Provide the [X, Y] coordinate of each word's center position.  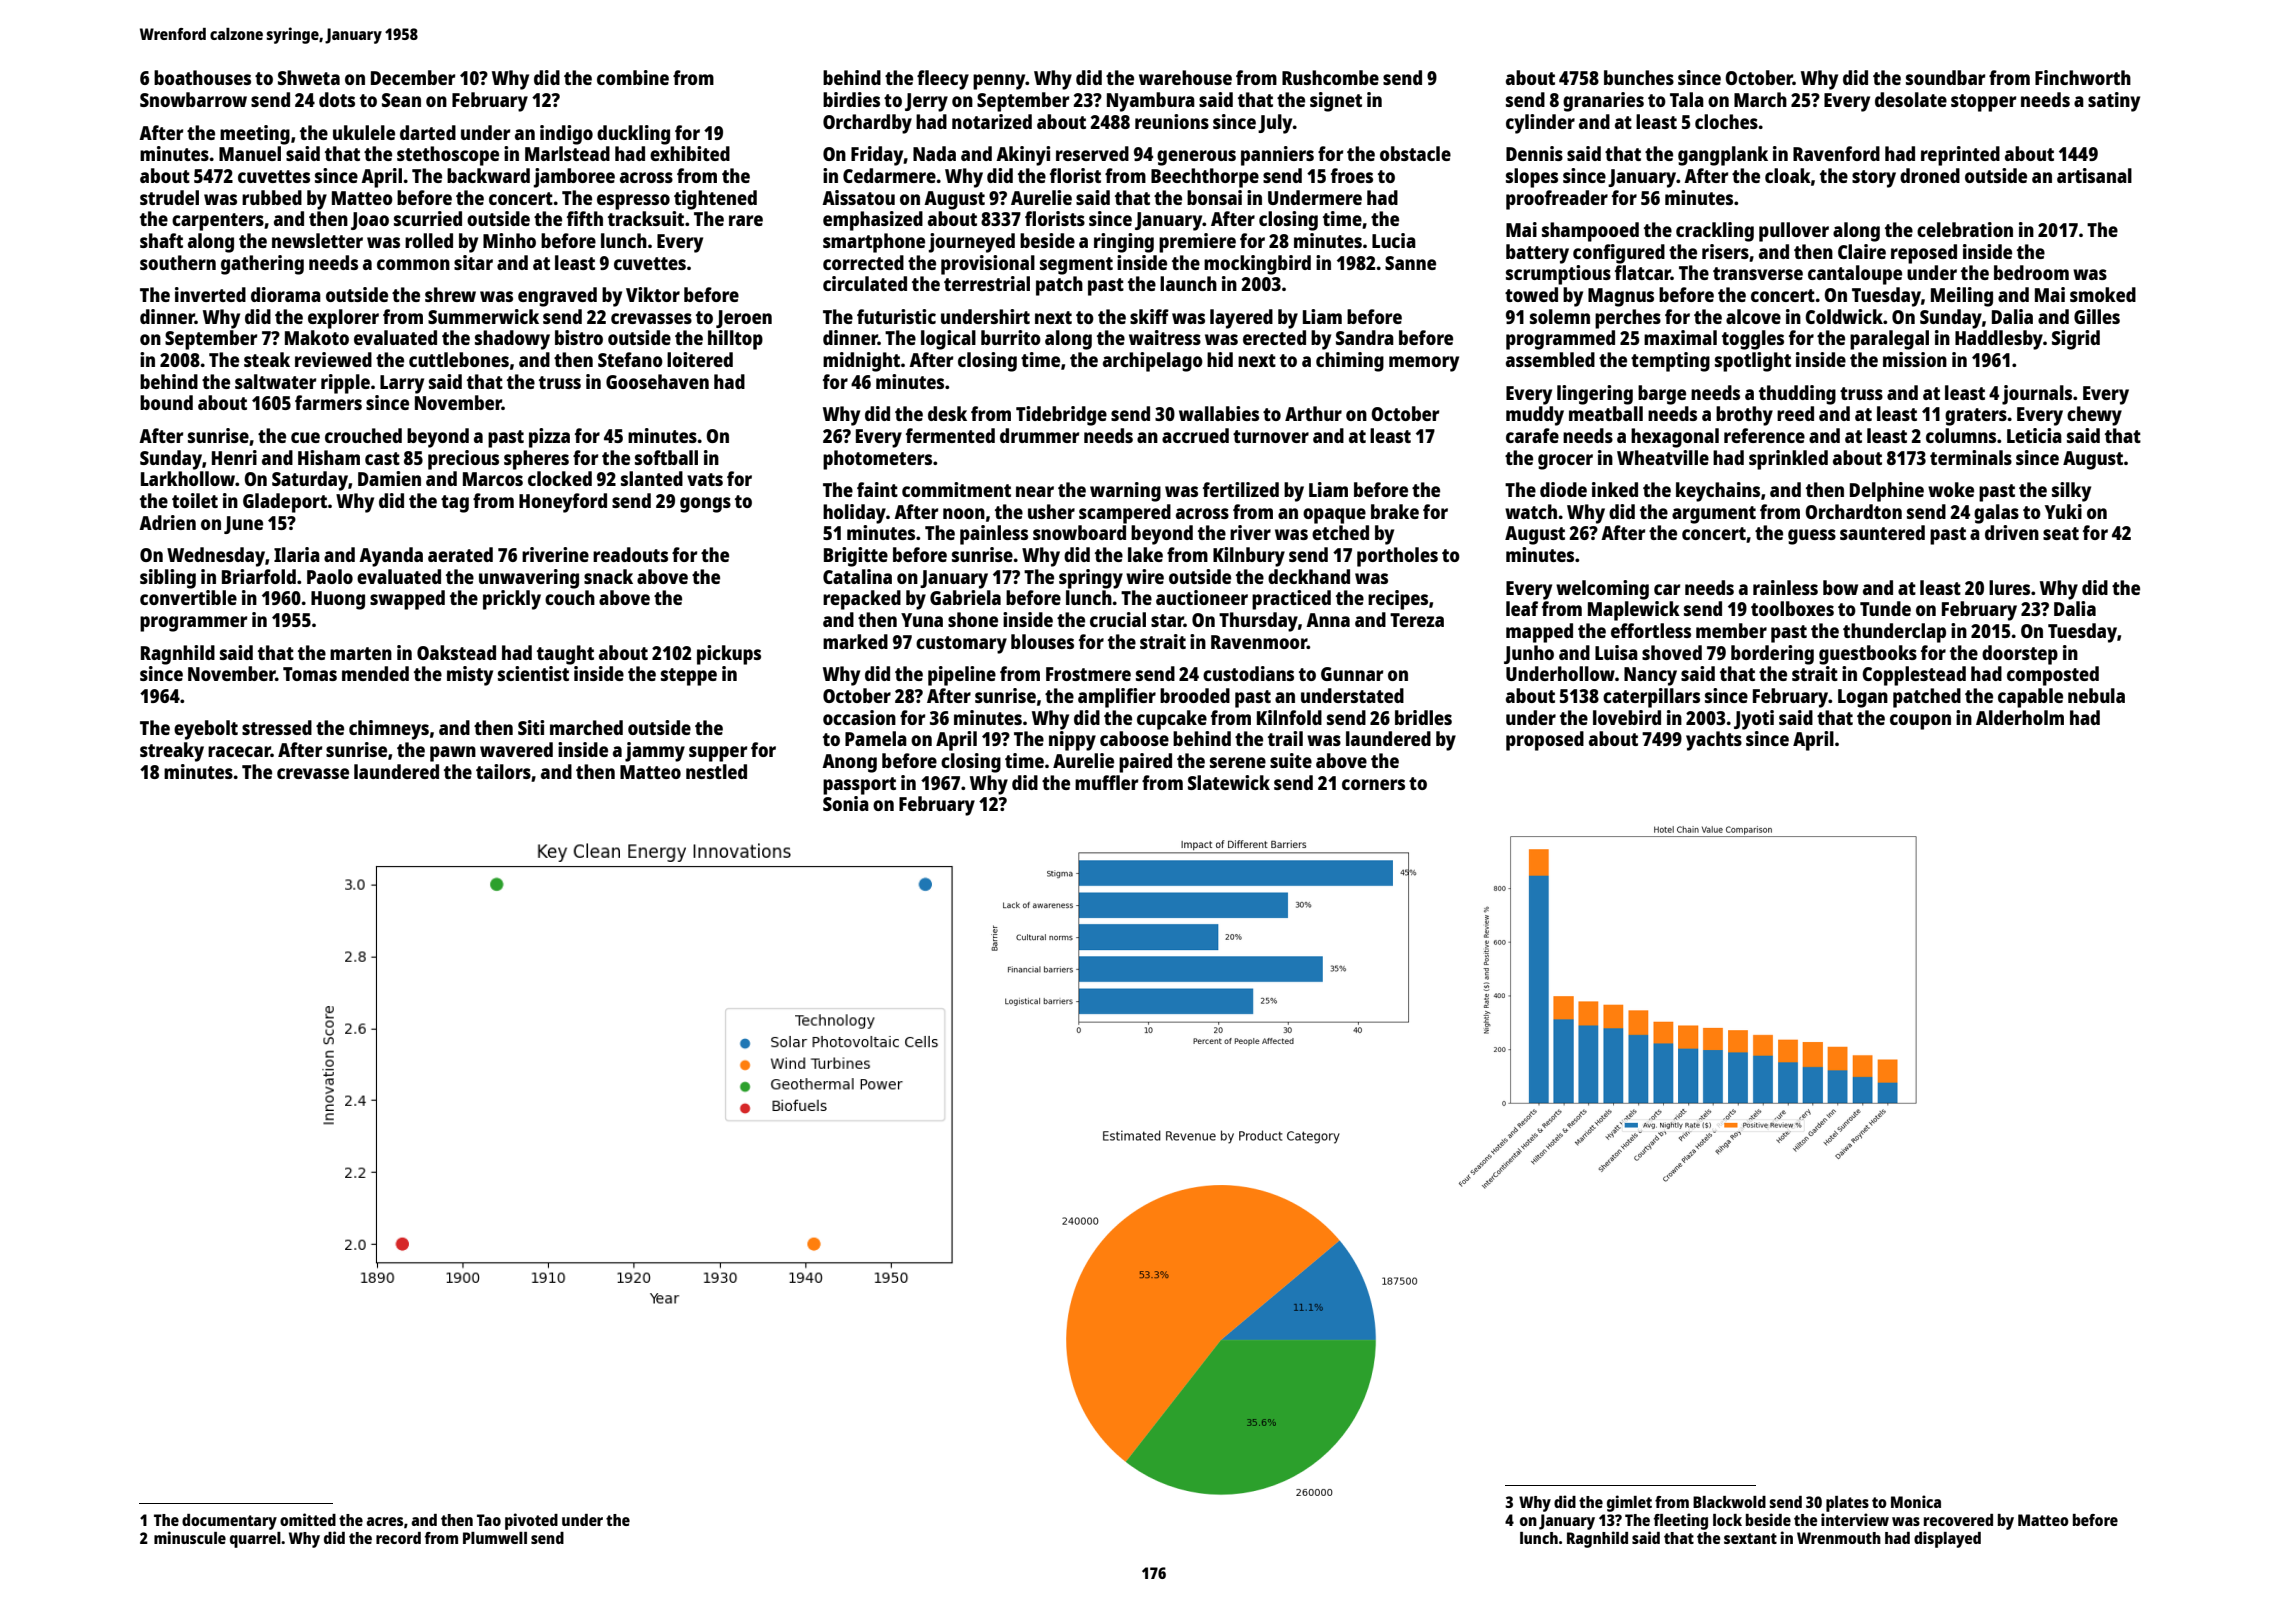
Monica [1916, 1501]
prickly [512, 600]
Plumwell [495, 1538]
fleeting [1681, 1521]
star [1167, 620]
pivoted [531, 1521]
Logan [1863, 698]
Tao [489, 1520]
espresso [633, 202]
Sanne [1410, 263]
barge [1662, 395]
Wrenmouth [1839, 1538]
